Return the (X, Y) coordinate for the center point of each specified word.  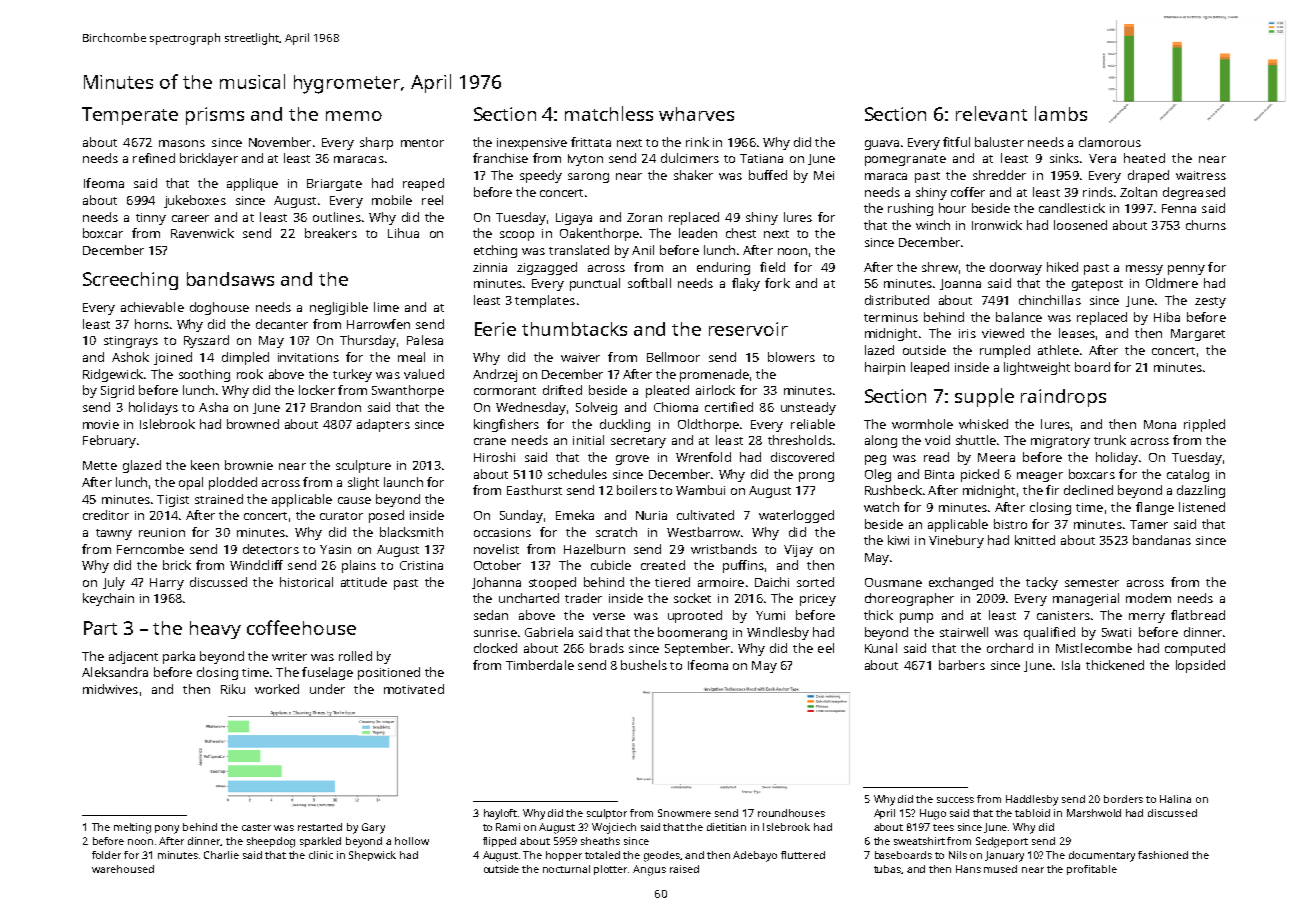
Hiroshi (494, 457)
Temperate (130, 116)
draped (1148, 176)
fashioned (1163, 855)
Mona (1160, 424)
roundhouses (791, 813)
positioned (389, 673)
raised (684, 869)
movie (101, 424)
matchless (609, 113)
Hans (968, 869)
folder (106, 855)
